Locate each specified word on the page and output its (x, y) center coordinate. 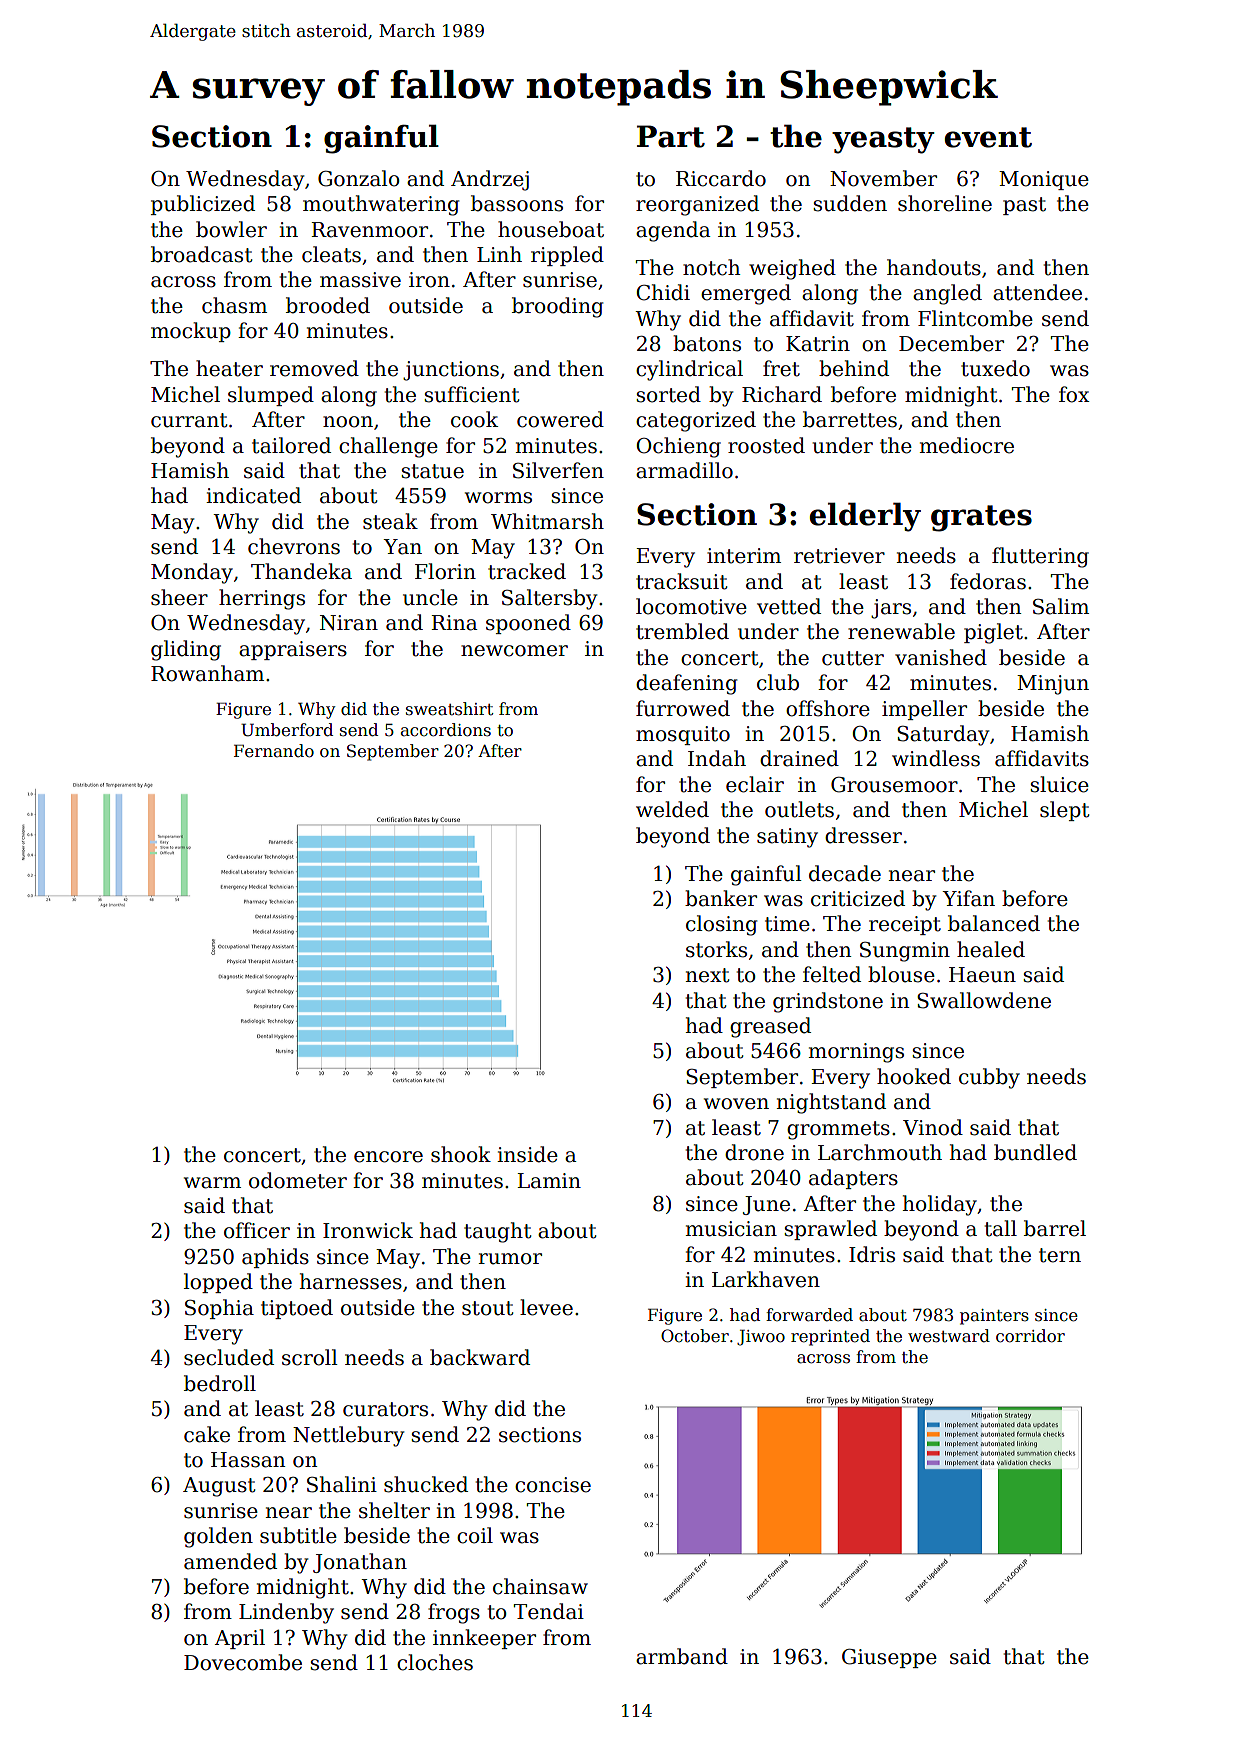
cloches (435, 1662)
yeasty (883, 140)
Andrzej (490, 180)
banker (721, 898)
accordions (446, 730)
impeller (924, 710)
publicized (203, 205)
